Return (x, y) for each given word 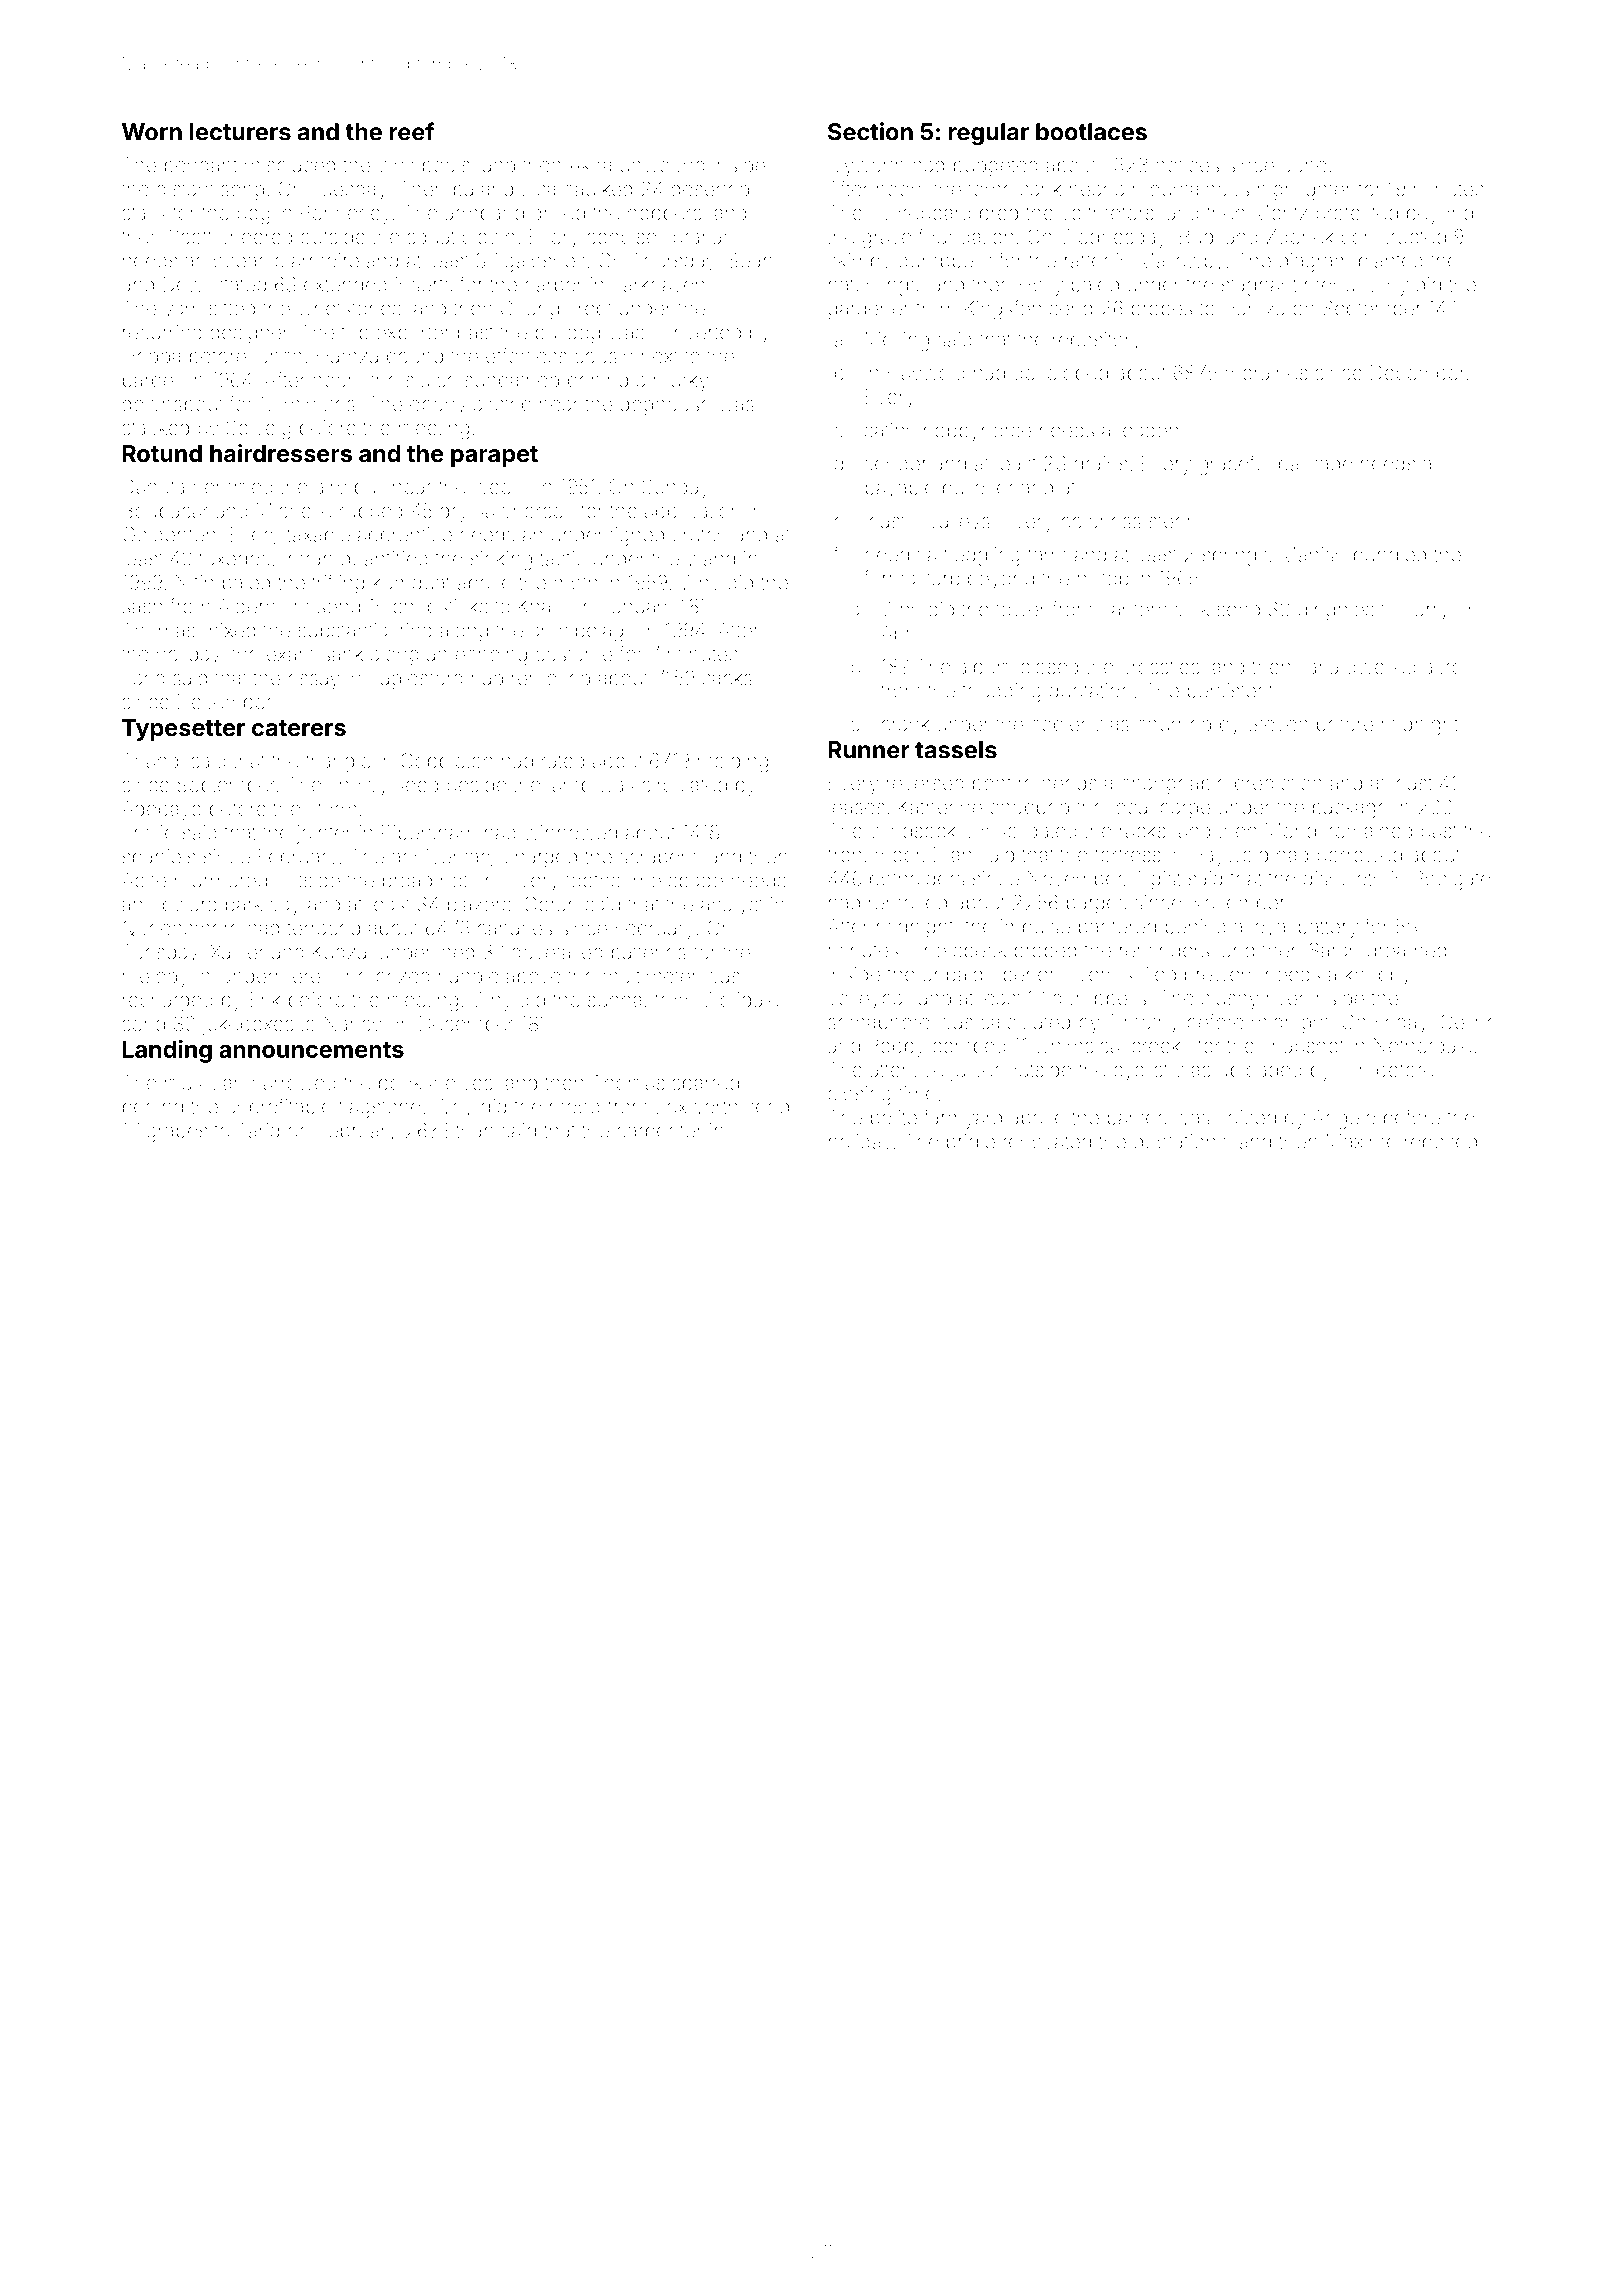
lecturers (240, 132)
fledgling (981, 556)
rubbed (371, 510)
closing (859, 1095)
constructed (1393, 236)
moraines (1266, 372)
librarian (699, 236)
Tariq (258, 1132)
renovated (1047, 1141)
